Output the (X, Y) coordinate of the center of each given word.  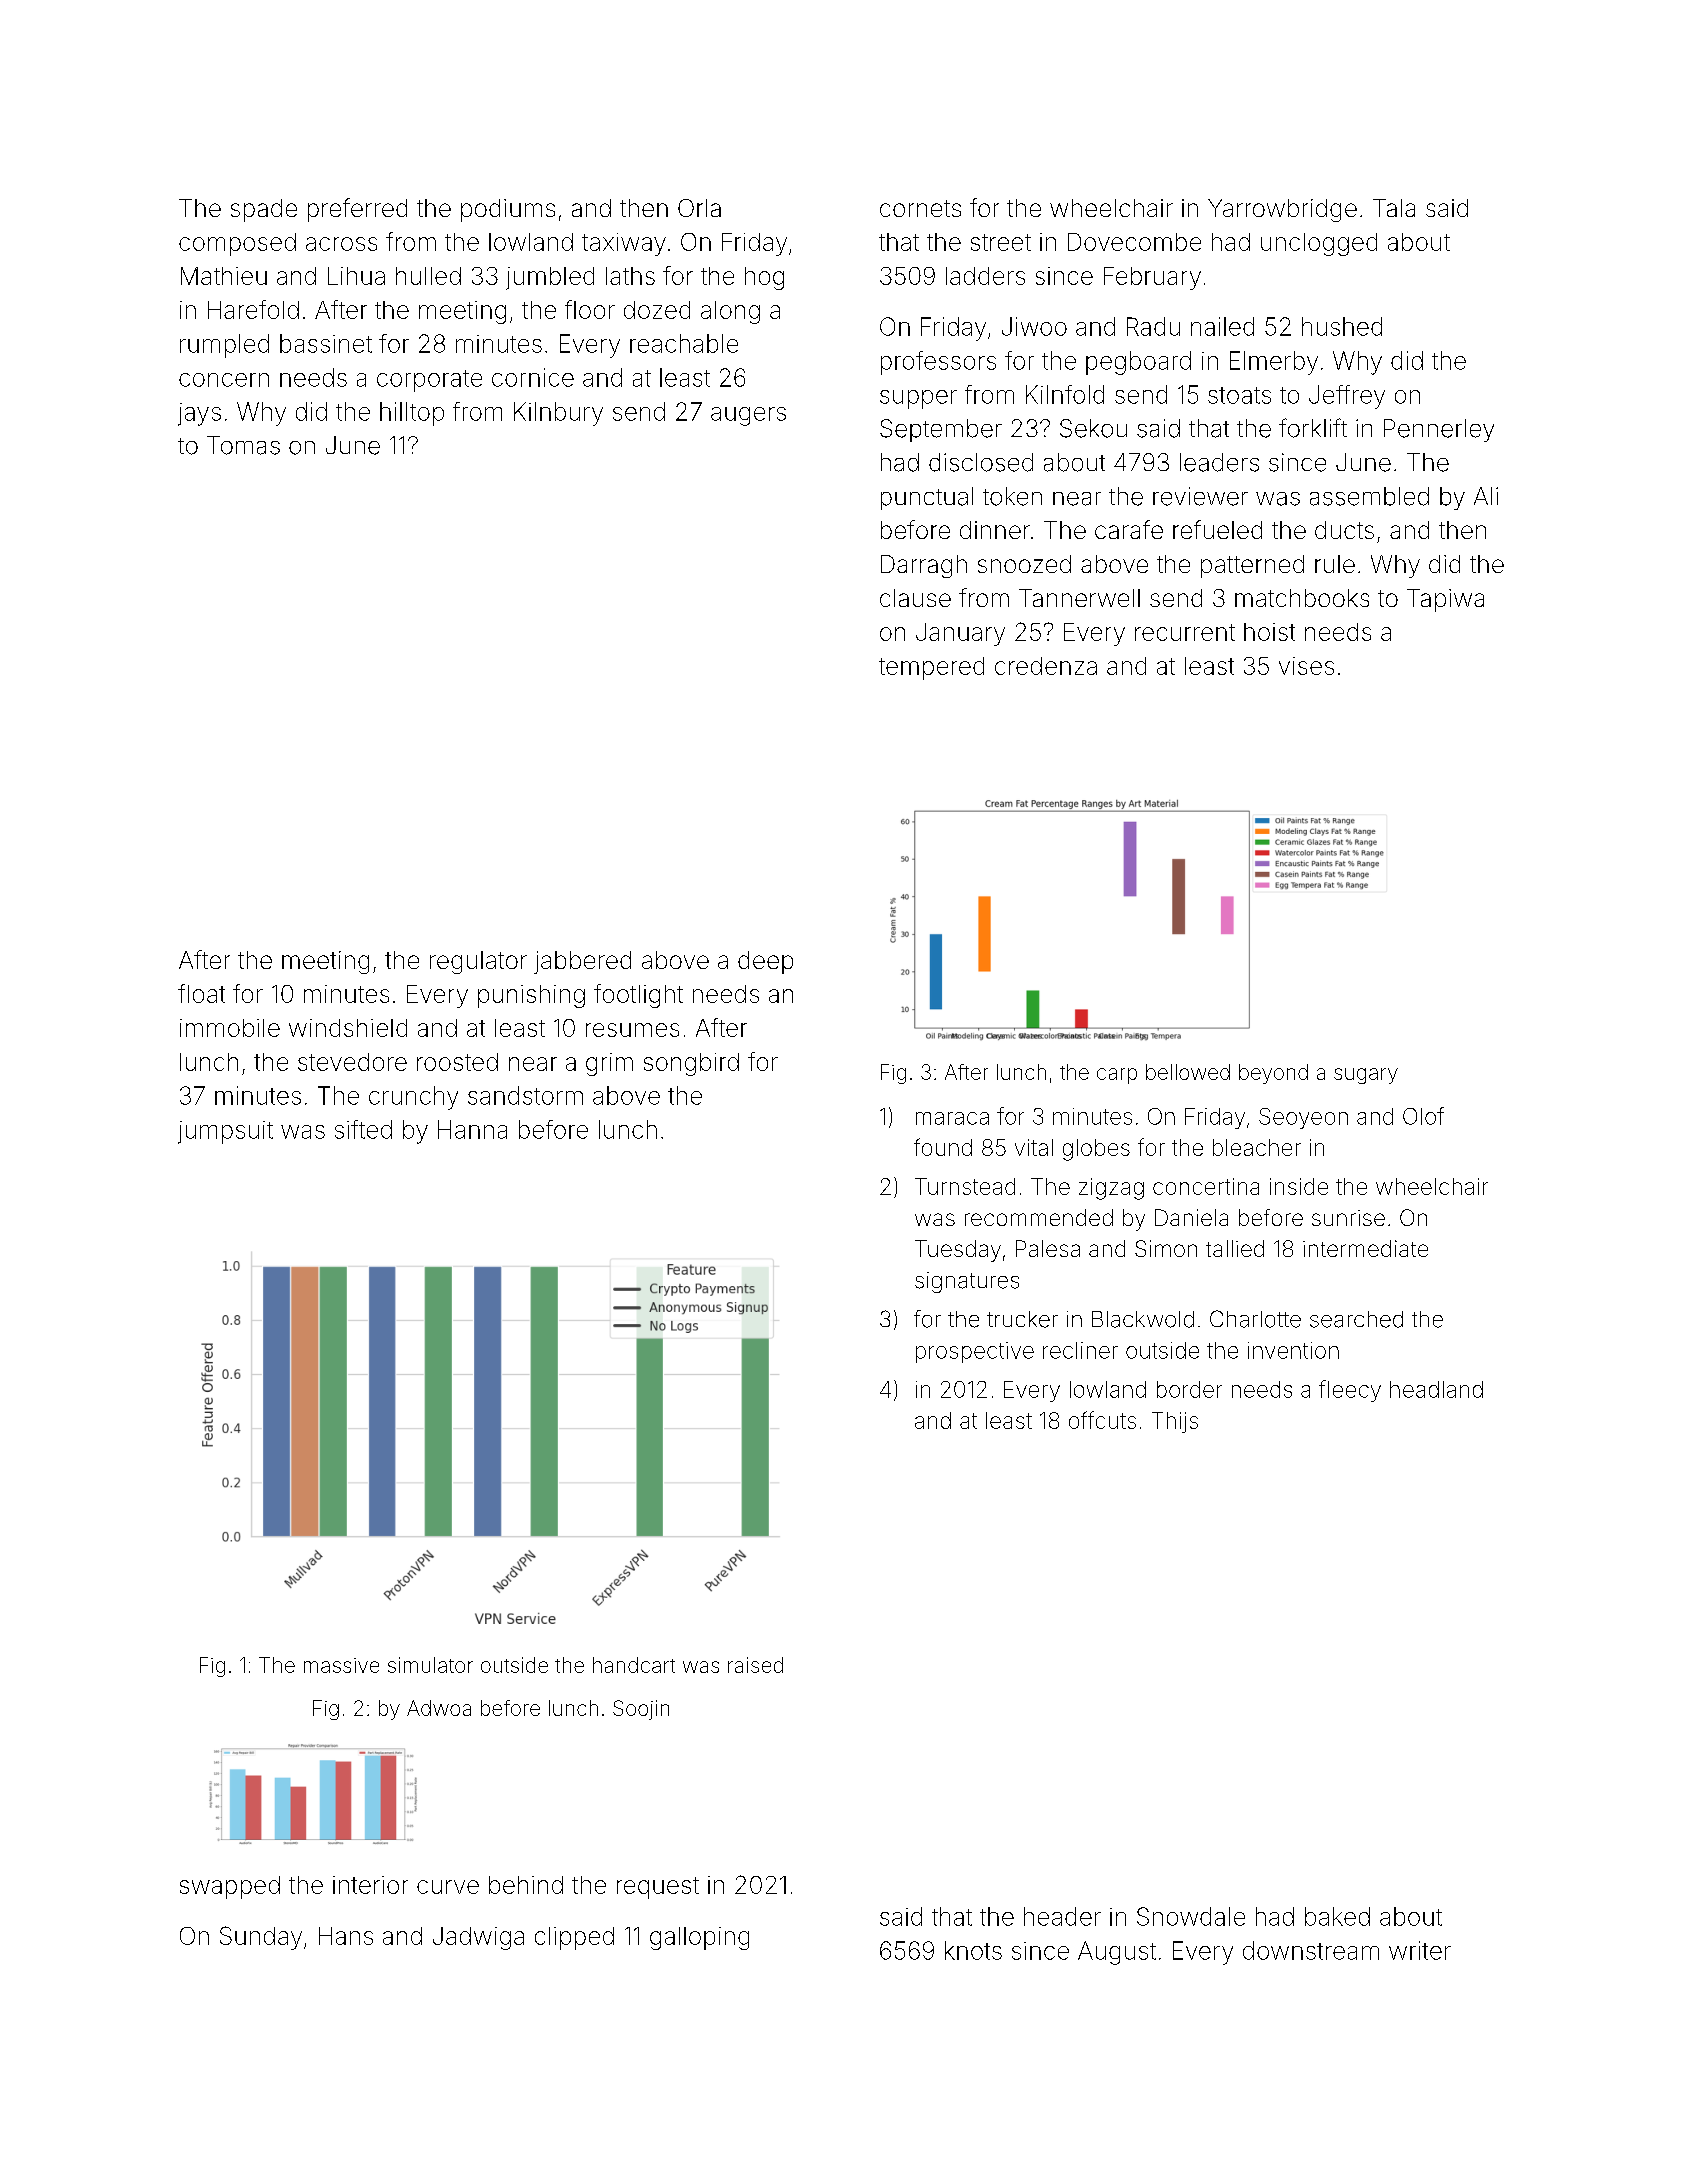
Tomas (243, 445)
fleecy (1350, 1391)
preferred (357, 210)
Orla (699, 208)
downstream (1311, 1950)
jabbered (582, 962)
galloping (699, 1938)
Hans (346, 1936)
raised (755, 1665)
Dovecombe (1134, 242)
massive (341, 1665)
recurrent (1185, 632)
